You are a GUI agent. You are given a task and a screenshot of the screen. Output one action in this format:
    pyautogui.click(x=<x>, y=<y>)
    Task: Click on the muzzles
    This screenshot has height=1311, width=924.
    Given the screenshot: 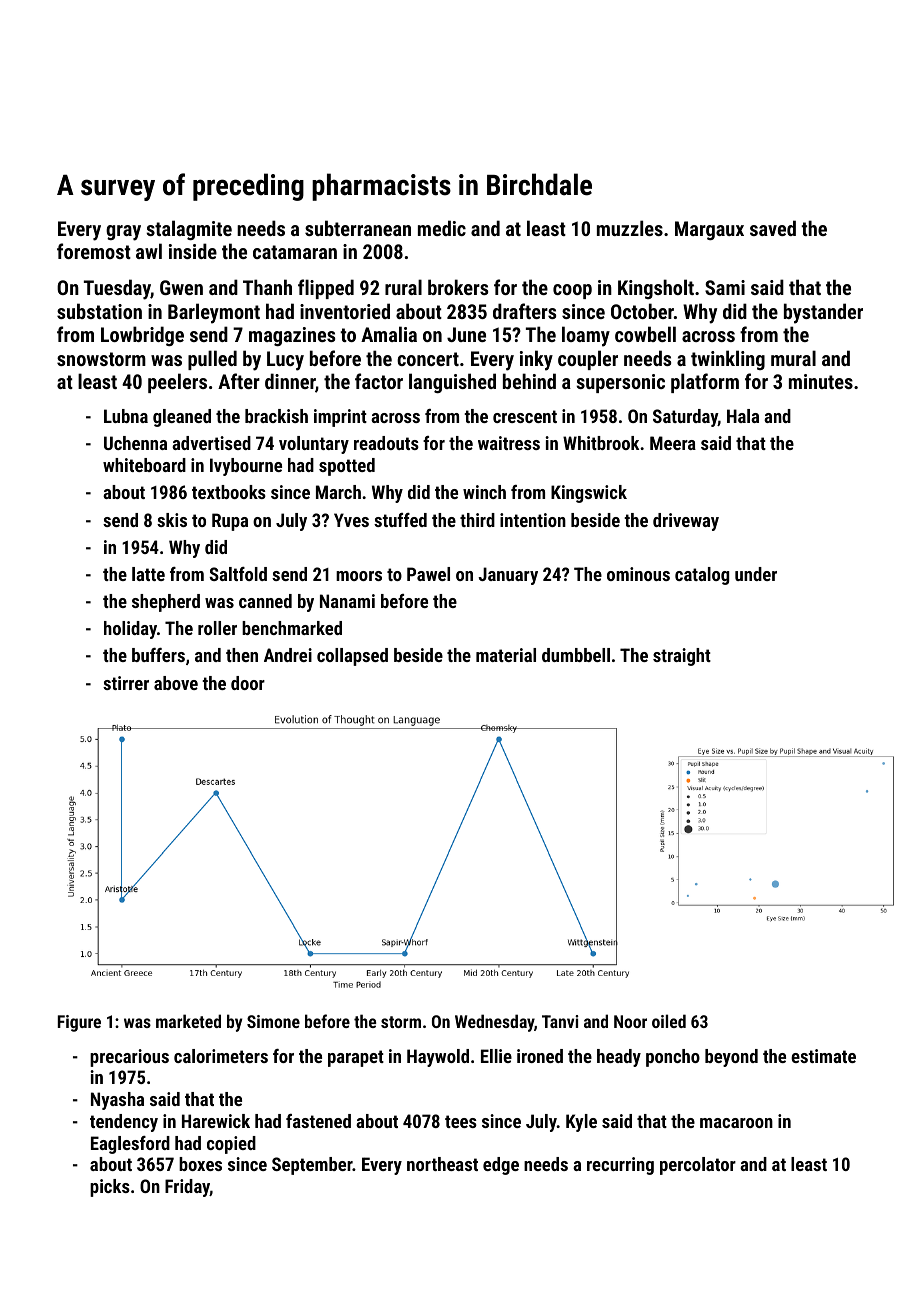 What is the action you would take?
    pyautogui.click(x=630, y=228)
